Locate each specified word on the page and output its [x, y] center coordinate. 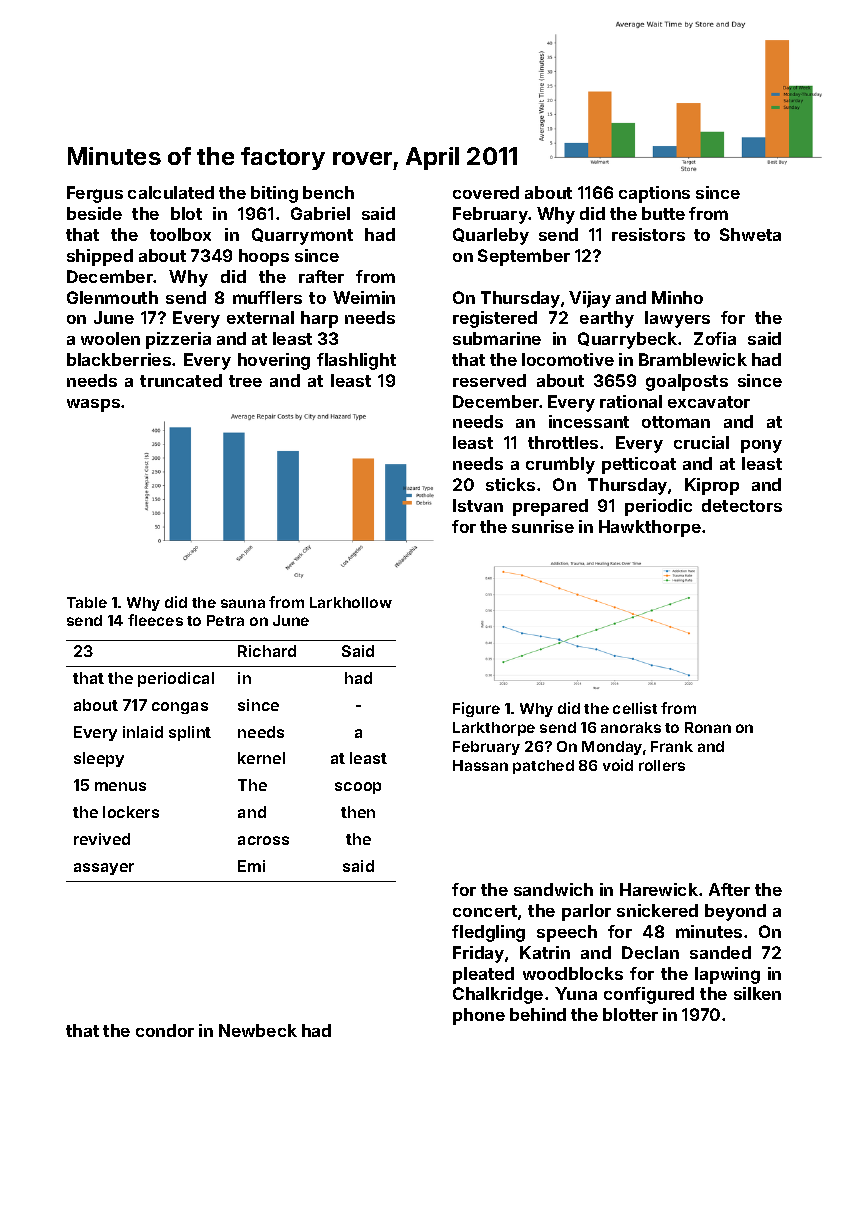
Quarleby [491, 236]
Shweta [750, 234]
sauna [243, 603]
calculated [171, 192]
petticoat [639, 465]
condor [165, 1030]
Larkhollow [351, 602]
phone [479, 1016]
